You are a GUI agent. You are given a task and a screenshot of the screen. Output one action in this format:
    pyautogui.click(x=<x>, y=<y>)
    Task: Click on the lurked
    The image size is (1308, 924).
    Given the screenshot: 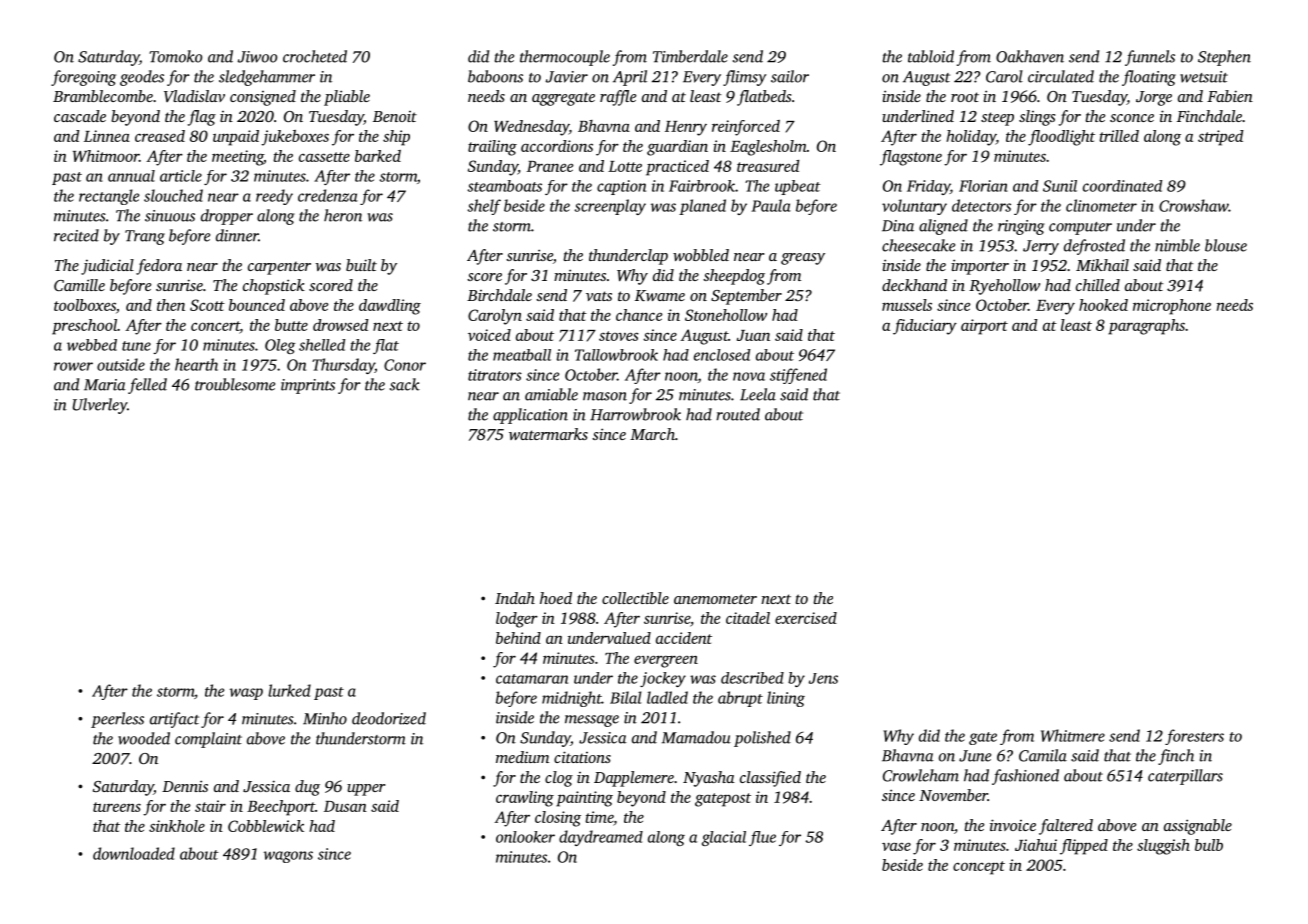 What is the action you would take?
    pyautogui.click(x=289, y=690)
